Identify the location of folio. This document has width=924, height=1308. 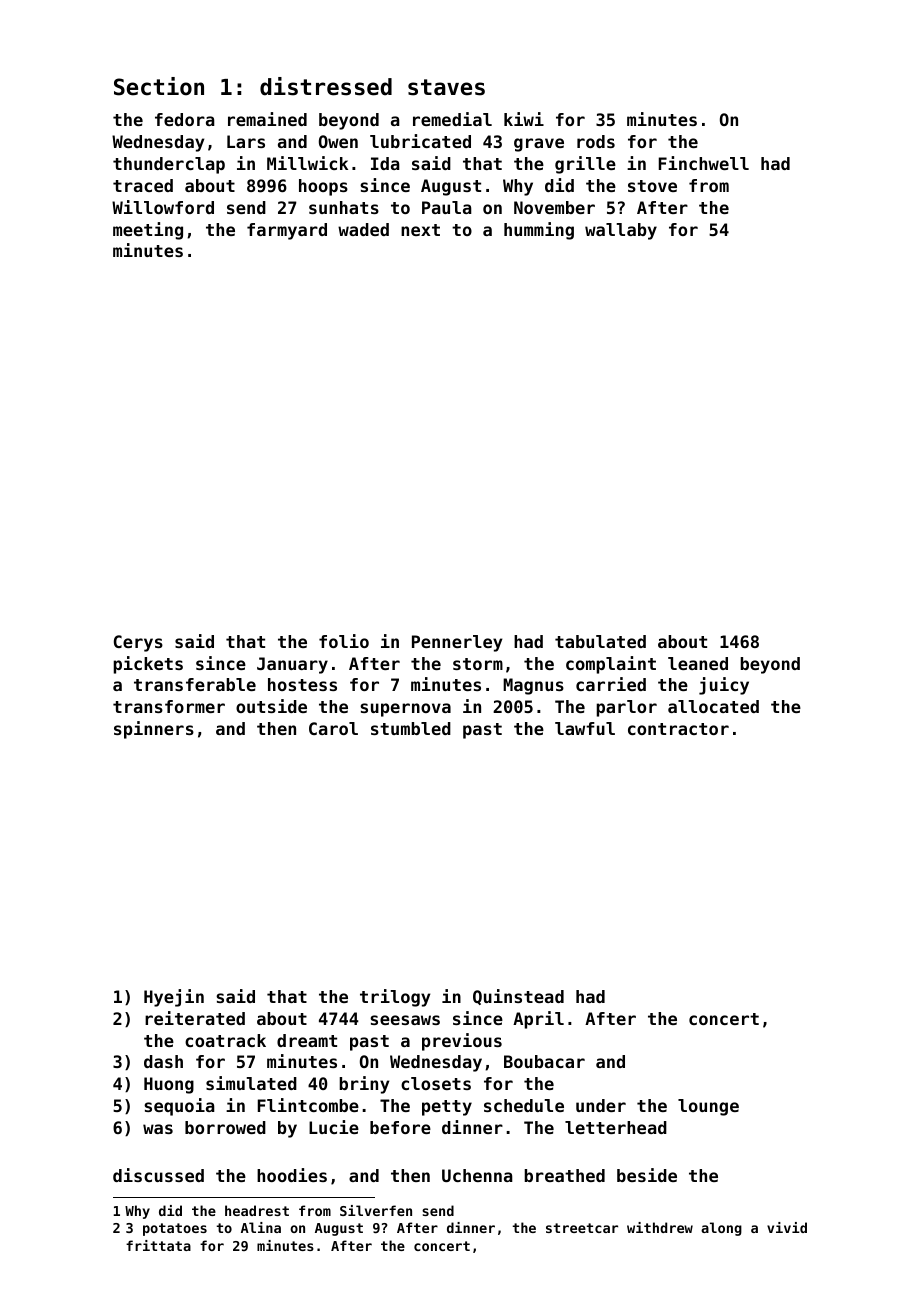
(344, 641).
